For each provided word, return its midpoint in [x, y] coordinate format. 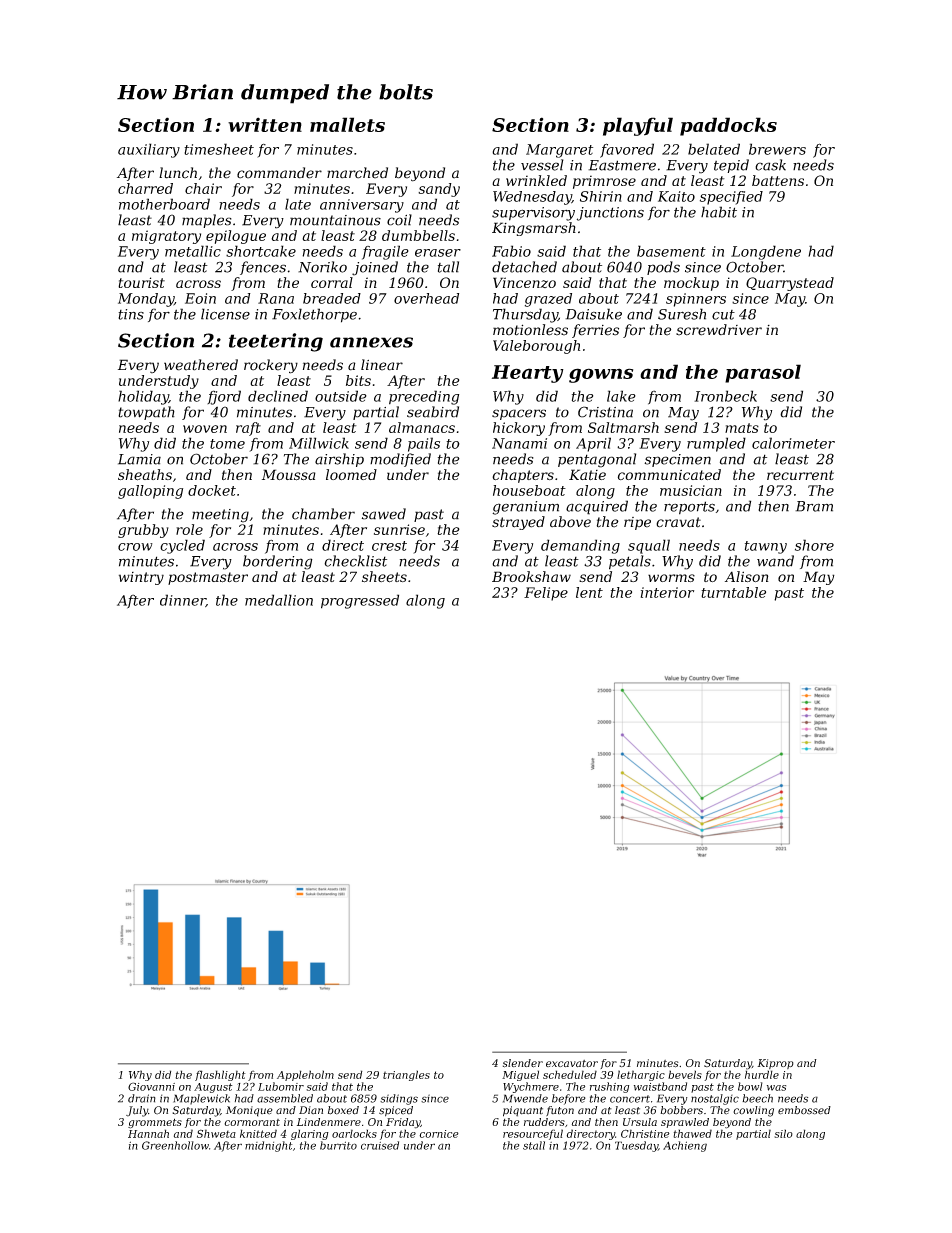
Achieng [685, 1146]
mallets [347, 124]
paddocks [728, 126]
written [265, 124]
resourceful [533, 1134]
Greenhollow [175, 1145]
